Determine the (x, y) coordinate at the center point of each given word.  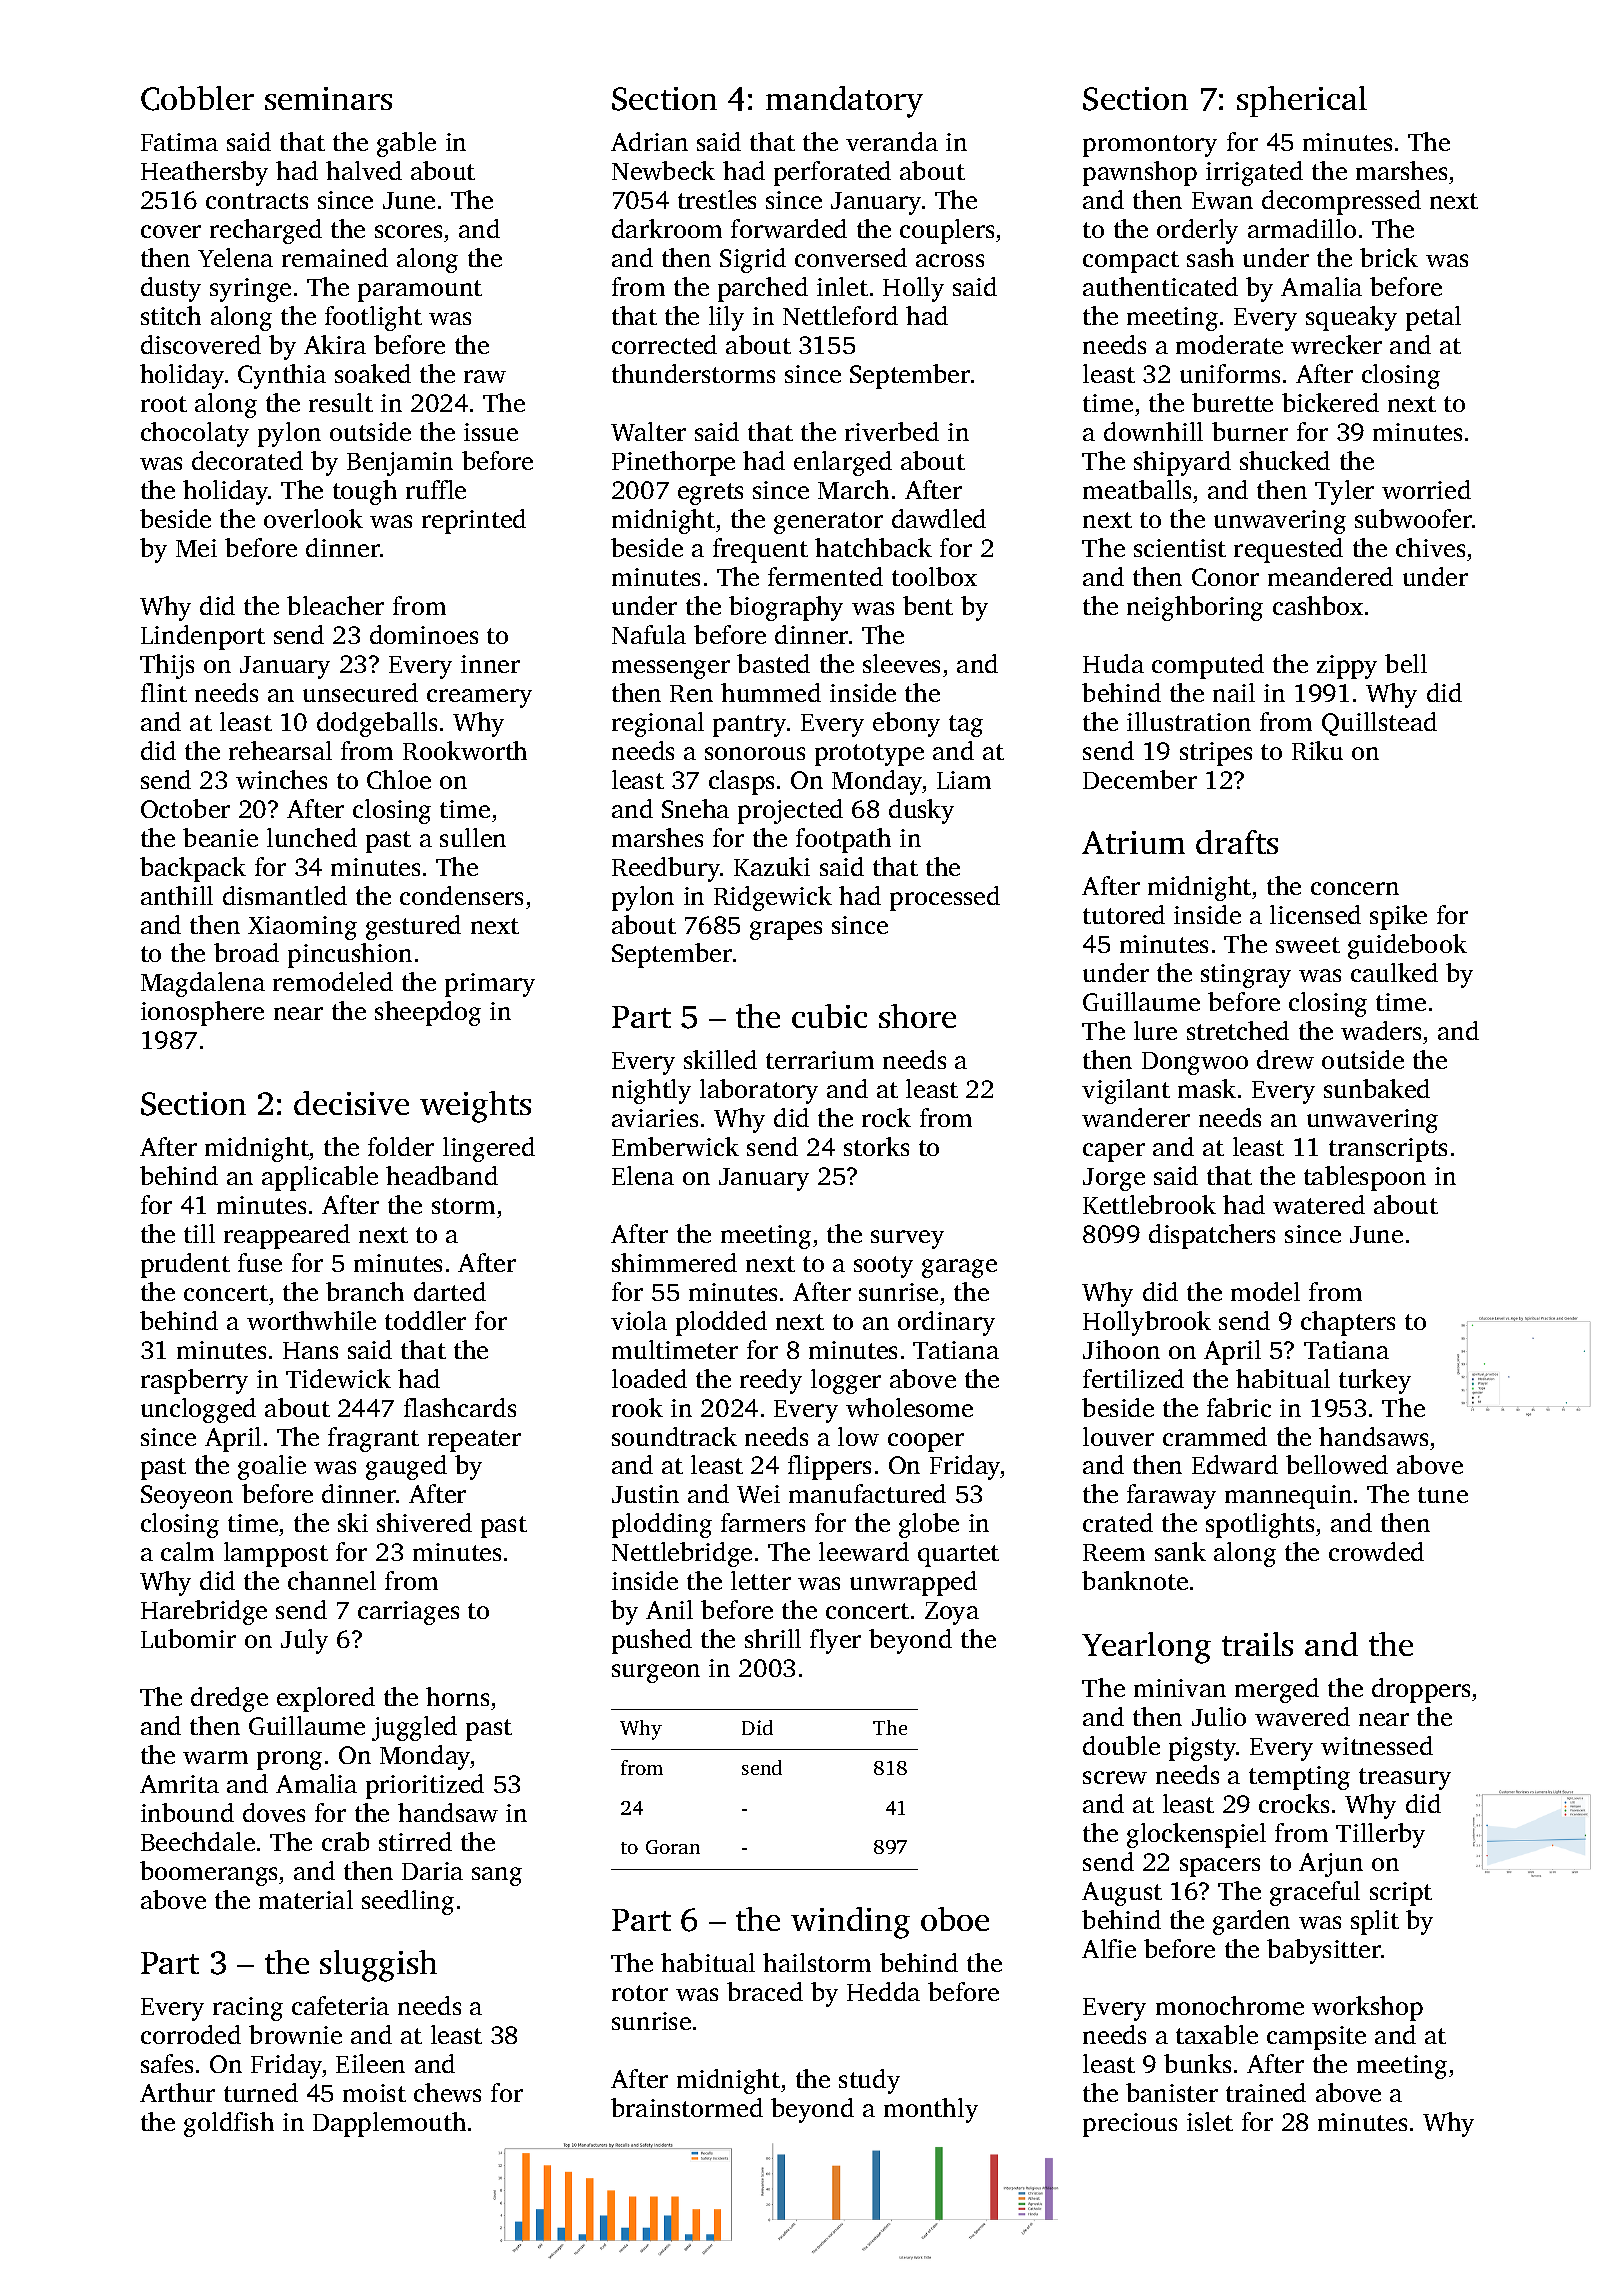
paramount (420, 291)
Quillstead (1379, 724)
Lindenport (203, 637)
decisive (351, 1103)
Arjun (1331, 1865)
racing (248, 2009)
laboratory (759, 1091)
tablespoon (1365, 1178)
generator (828, 523)
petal (1433, 318)
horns (457, 1696)
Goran (673, 1847)
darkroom (667, 228)
